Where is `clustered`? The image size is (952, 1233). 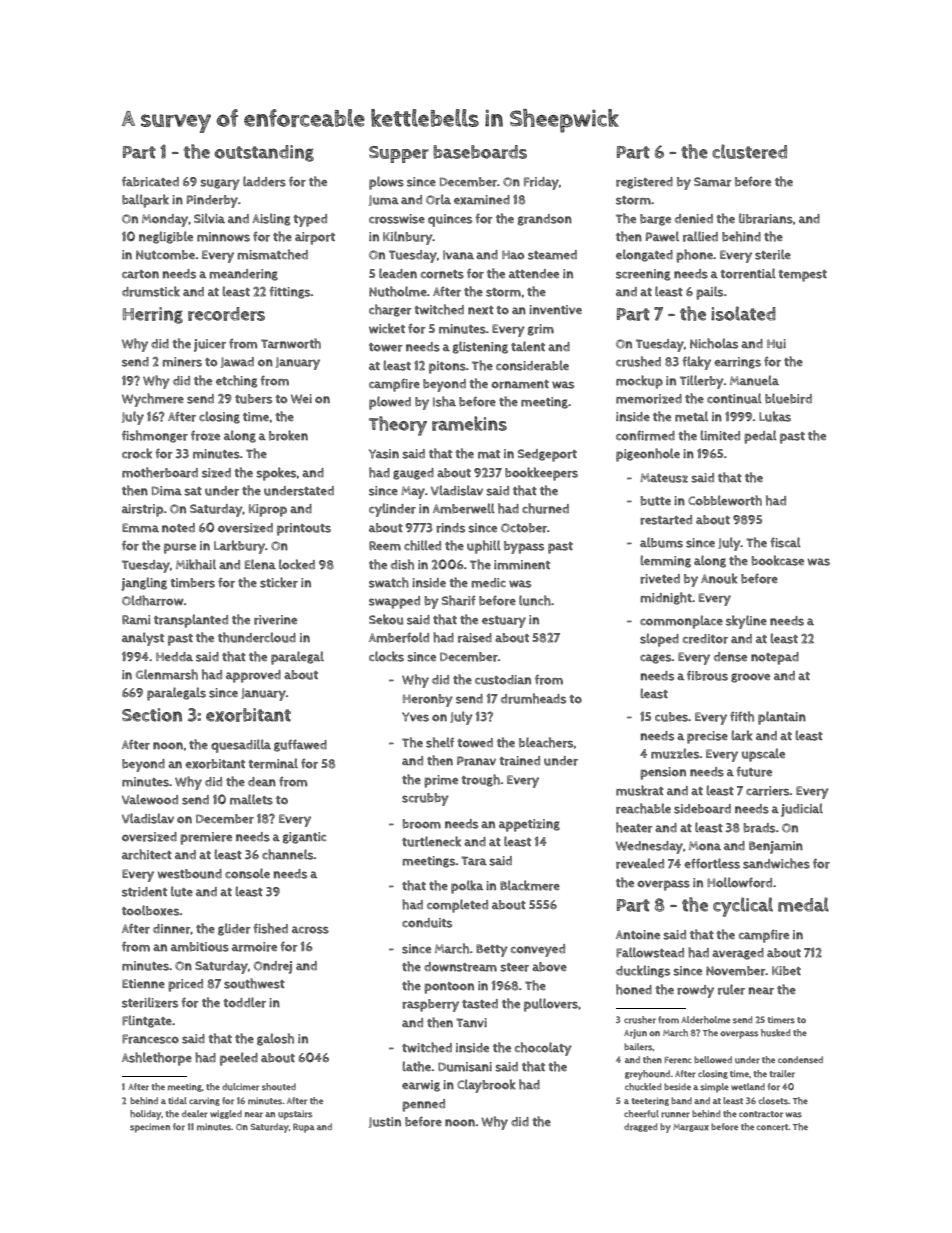 clustered is located at coordinates (749, 151).
